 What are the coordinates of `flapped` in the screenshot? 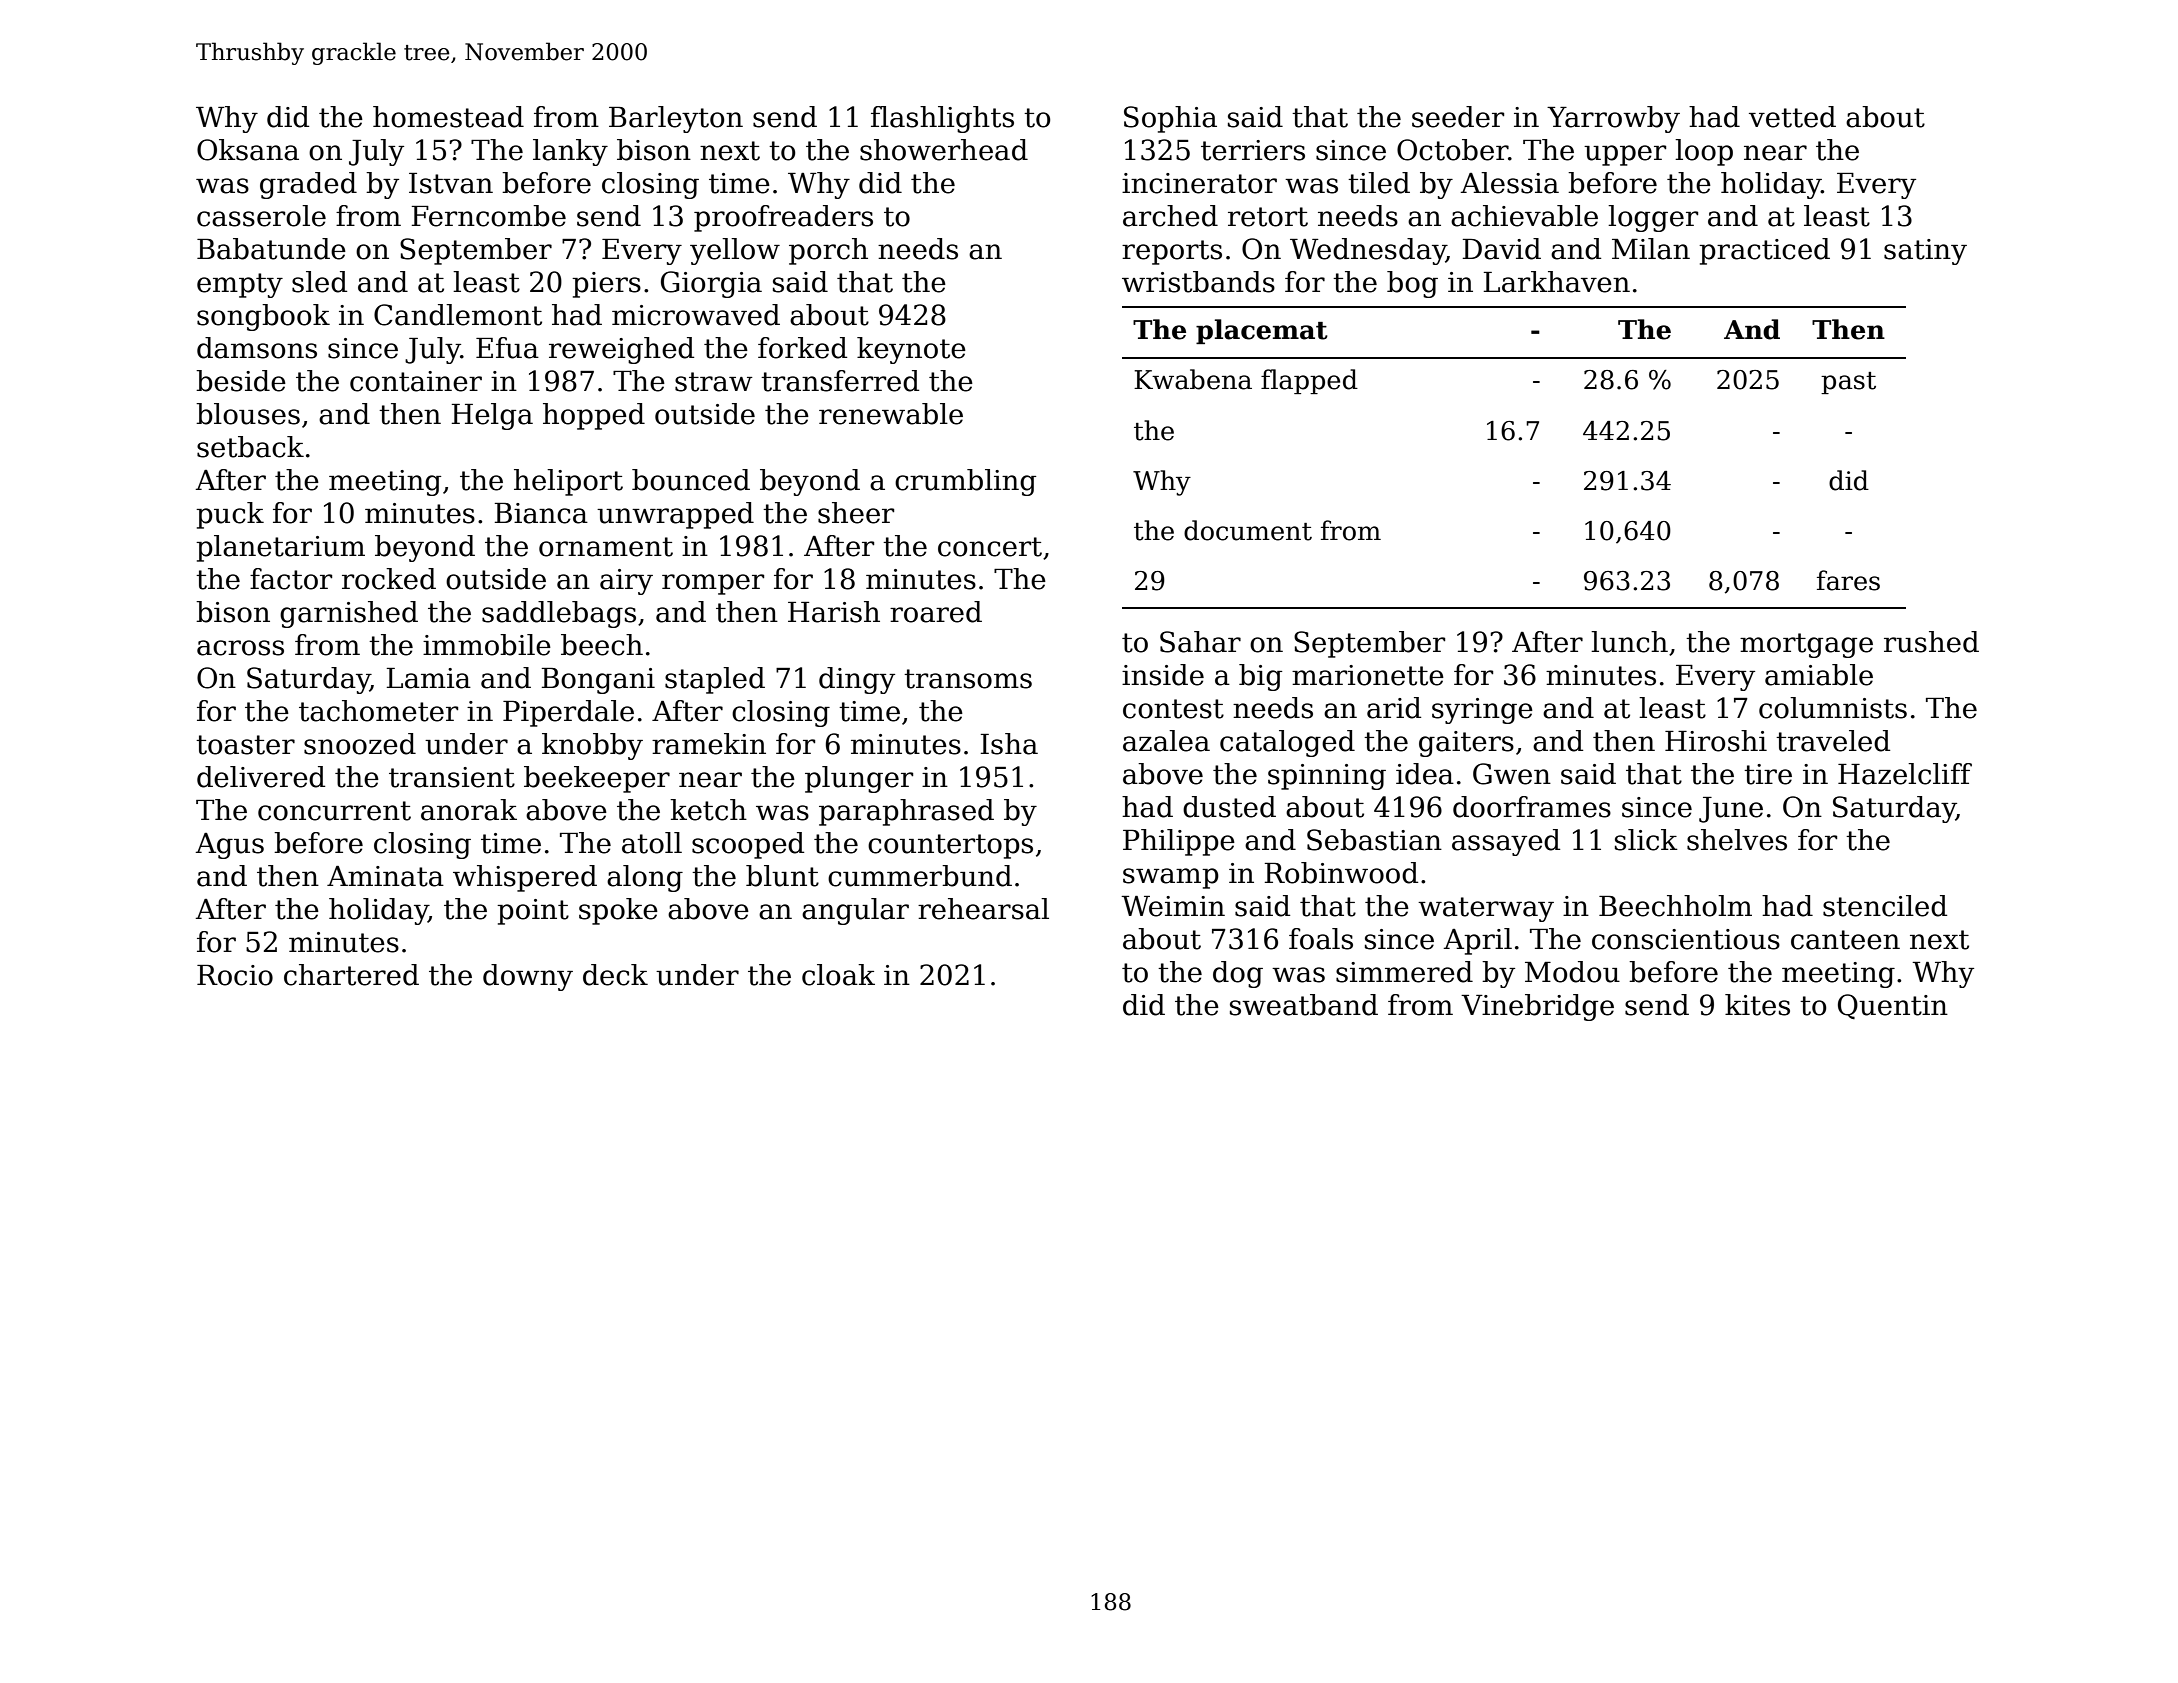 It's located at (1309, 381).
